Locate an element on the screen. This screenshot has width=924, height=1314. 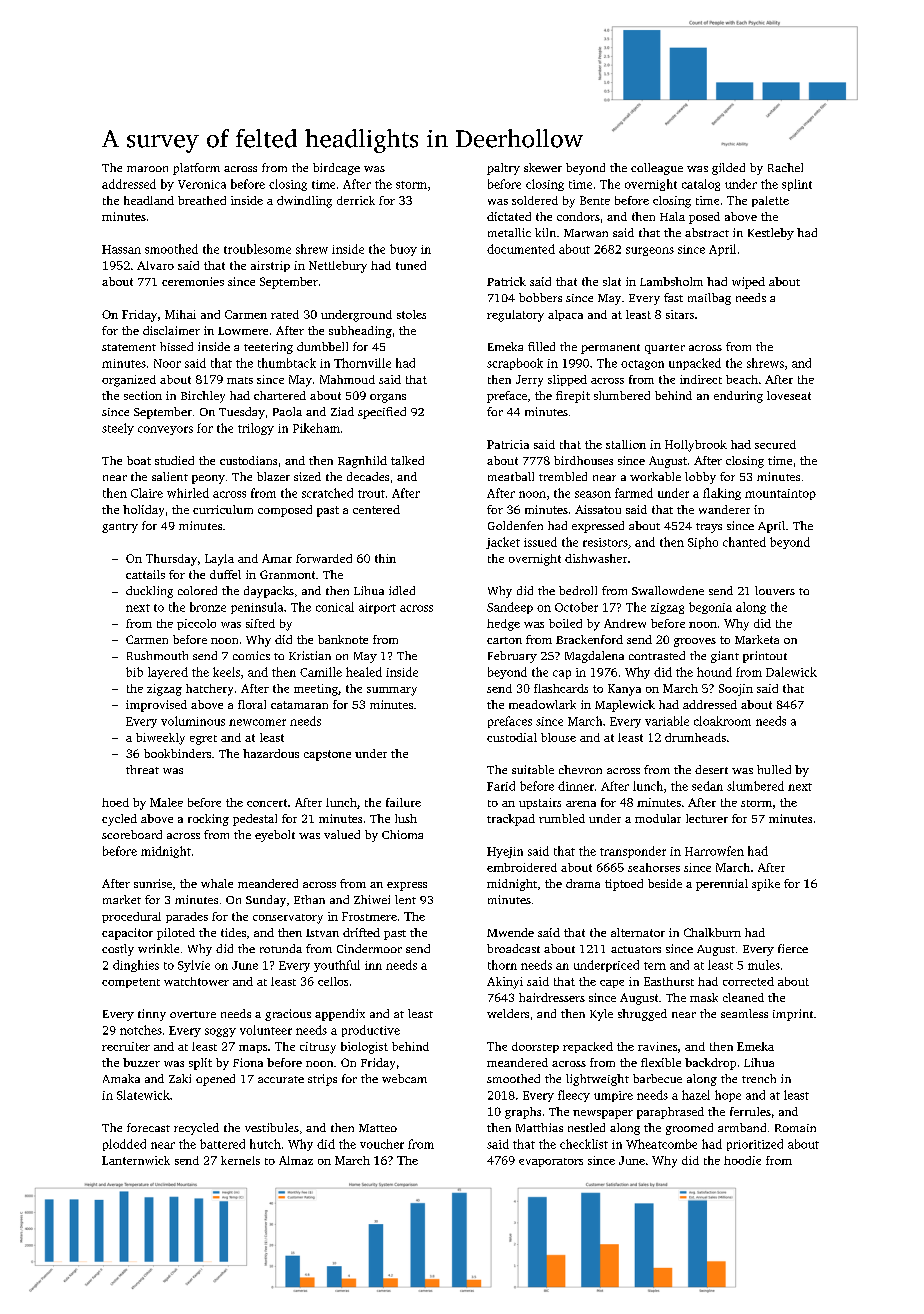
paltry is located at coordinates (503, 169).
